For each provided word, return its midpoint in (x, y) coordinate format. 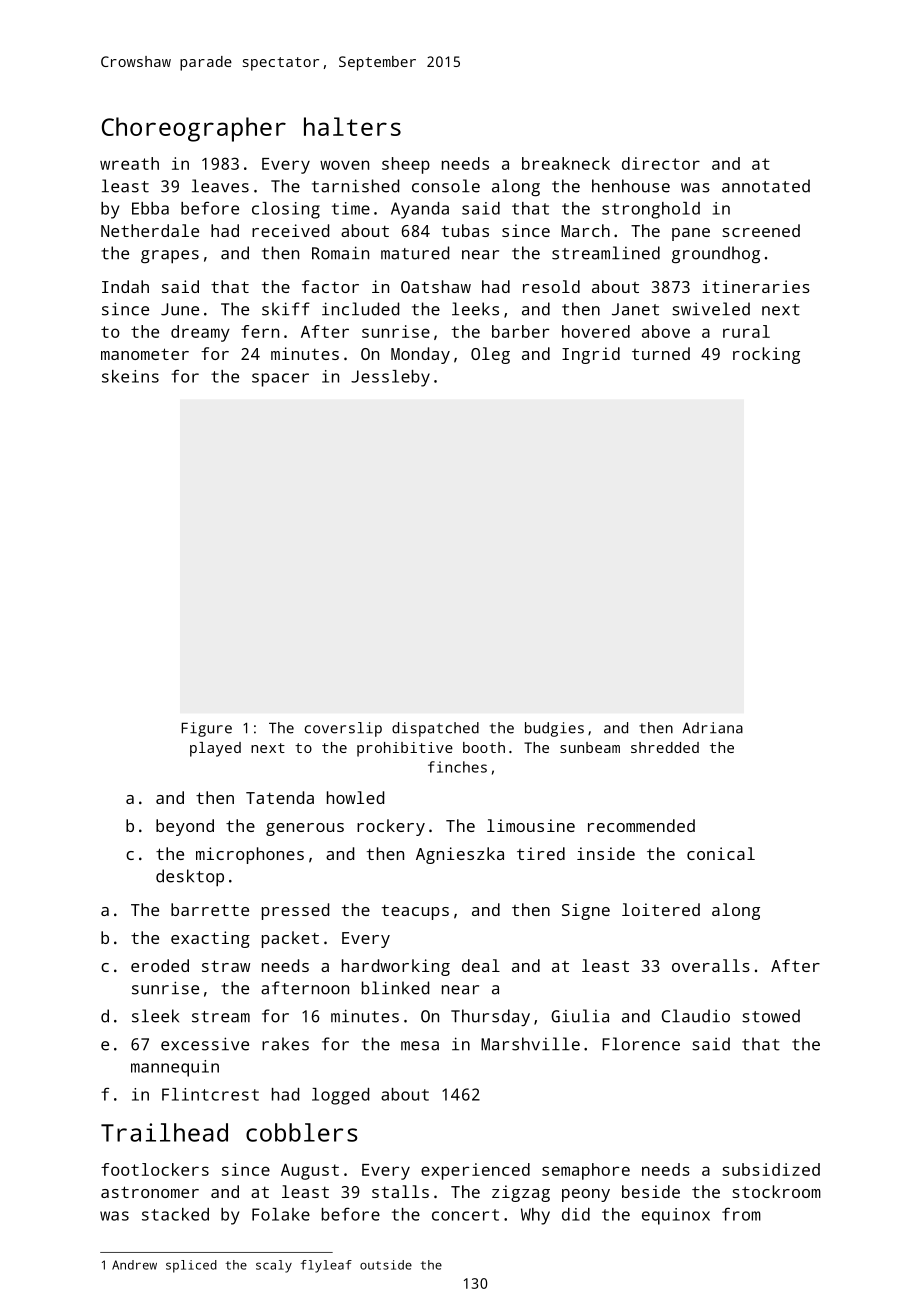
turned (661, 353)
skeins (130, 376)
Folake (281, 1214)
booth (484, 747)
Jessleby (390, 378)
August (310, 1172)
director (661, 163)
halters (352, 126)
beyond (185, 827)
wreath (129, 163)
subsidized (771, 1169)
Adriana (712, 728)
